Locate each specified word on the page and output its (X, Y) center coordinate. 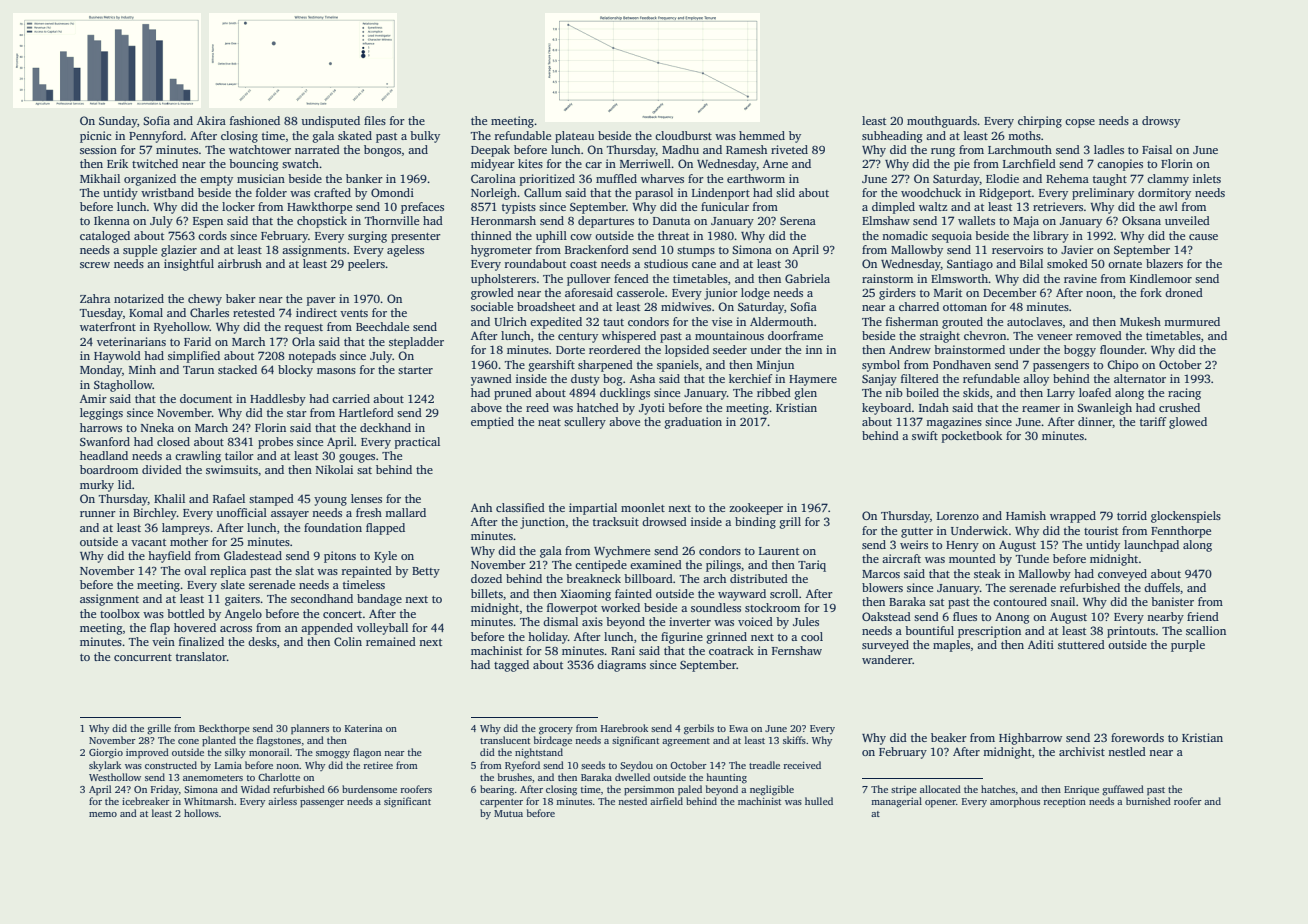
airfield (666, 801)
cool (812, 636)
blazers (1164, 263)
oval (195, 570)
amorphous (1015, 802)
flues (965, 616)
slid (785, 192)
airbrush (240, 263)
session (98, 149)
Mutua (508, 813)
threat (673, 235)
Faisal (1157, 149)
